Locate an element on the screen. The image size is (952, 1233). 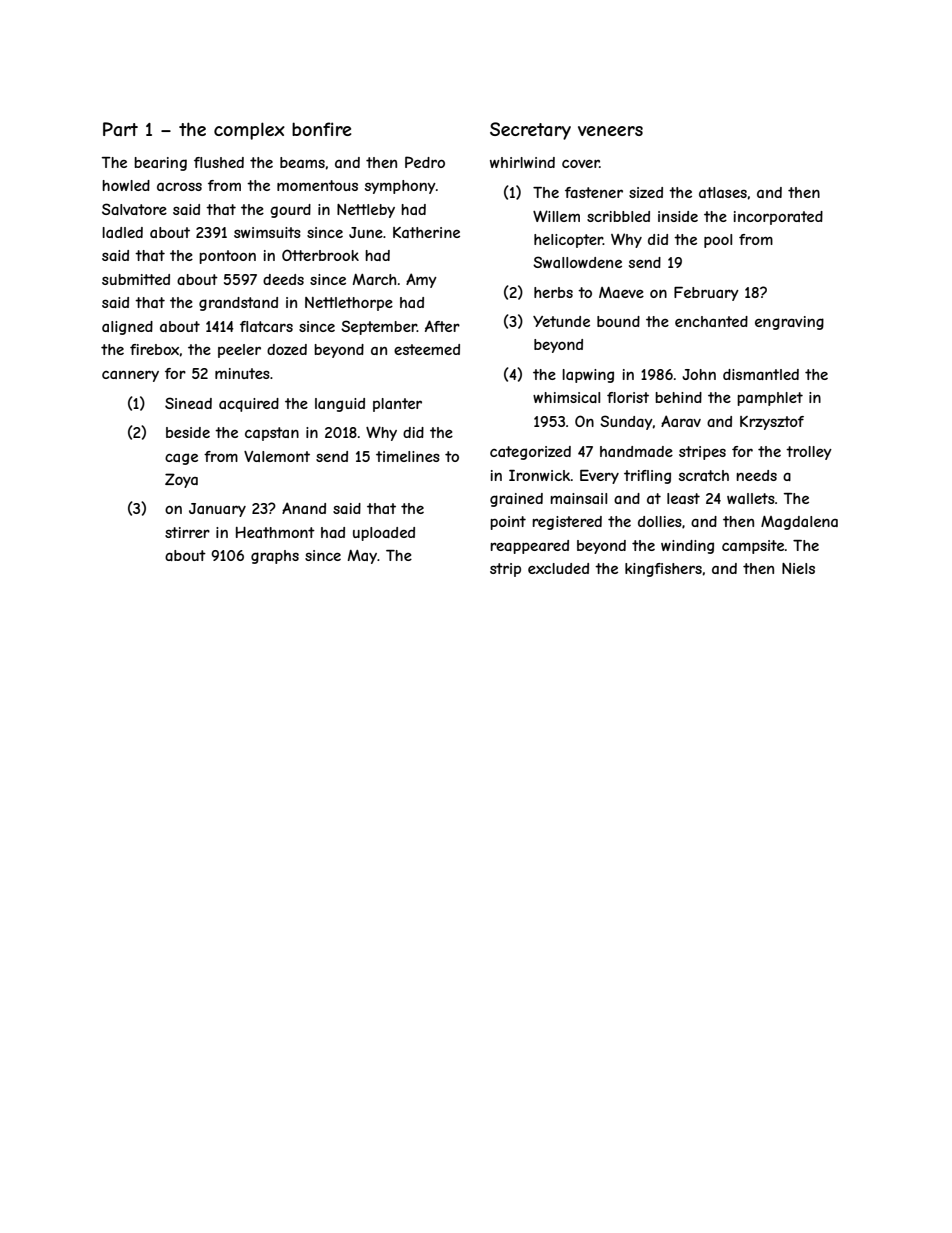
engraving is located at coordinates (789, 323).
